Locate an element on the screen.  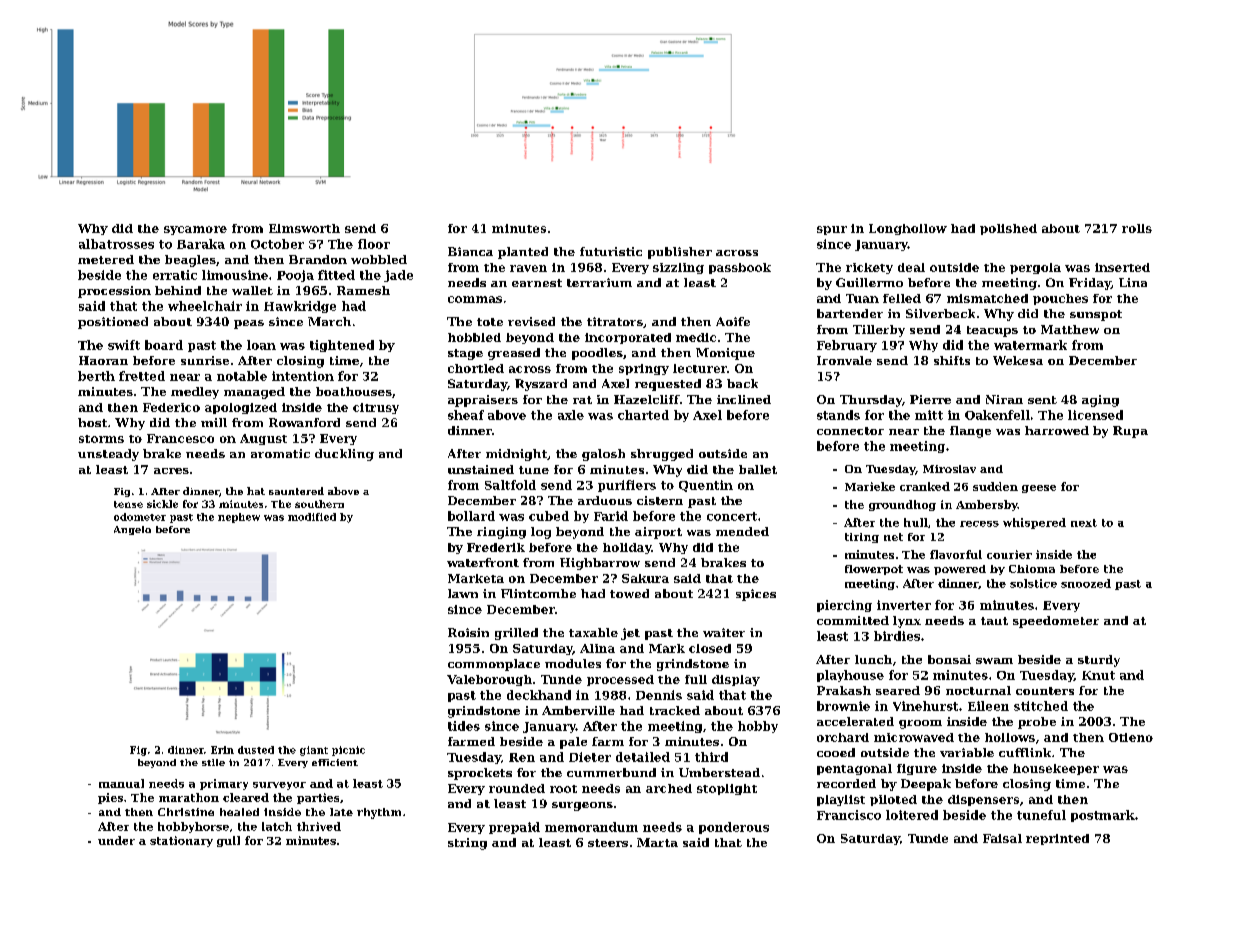
felled is located at coordinates (902, 298).
